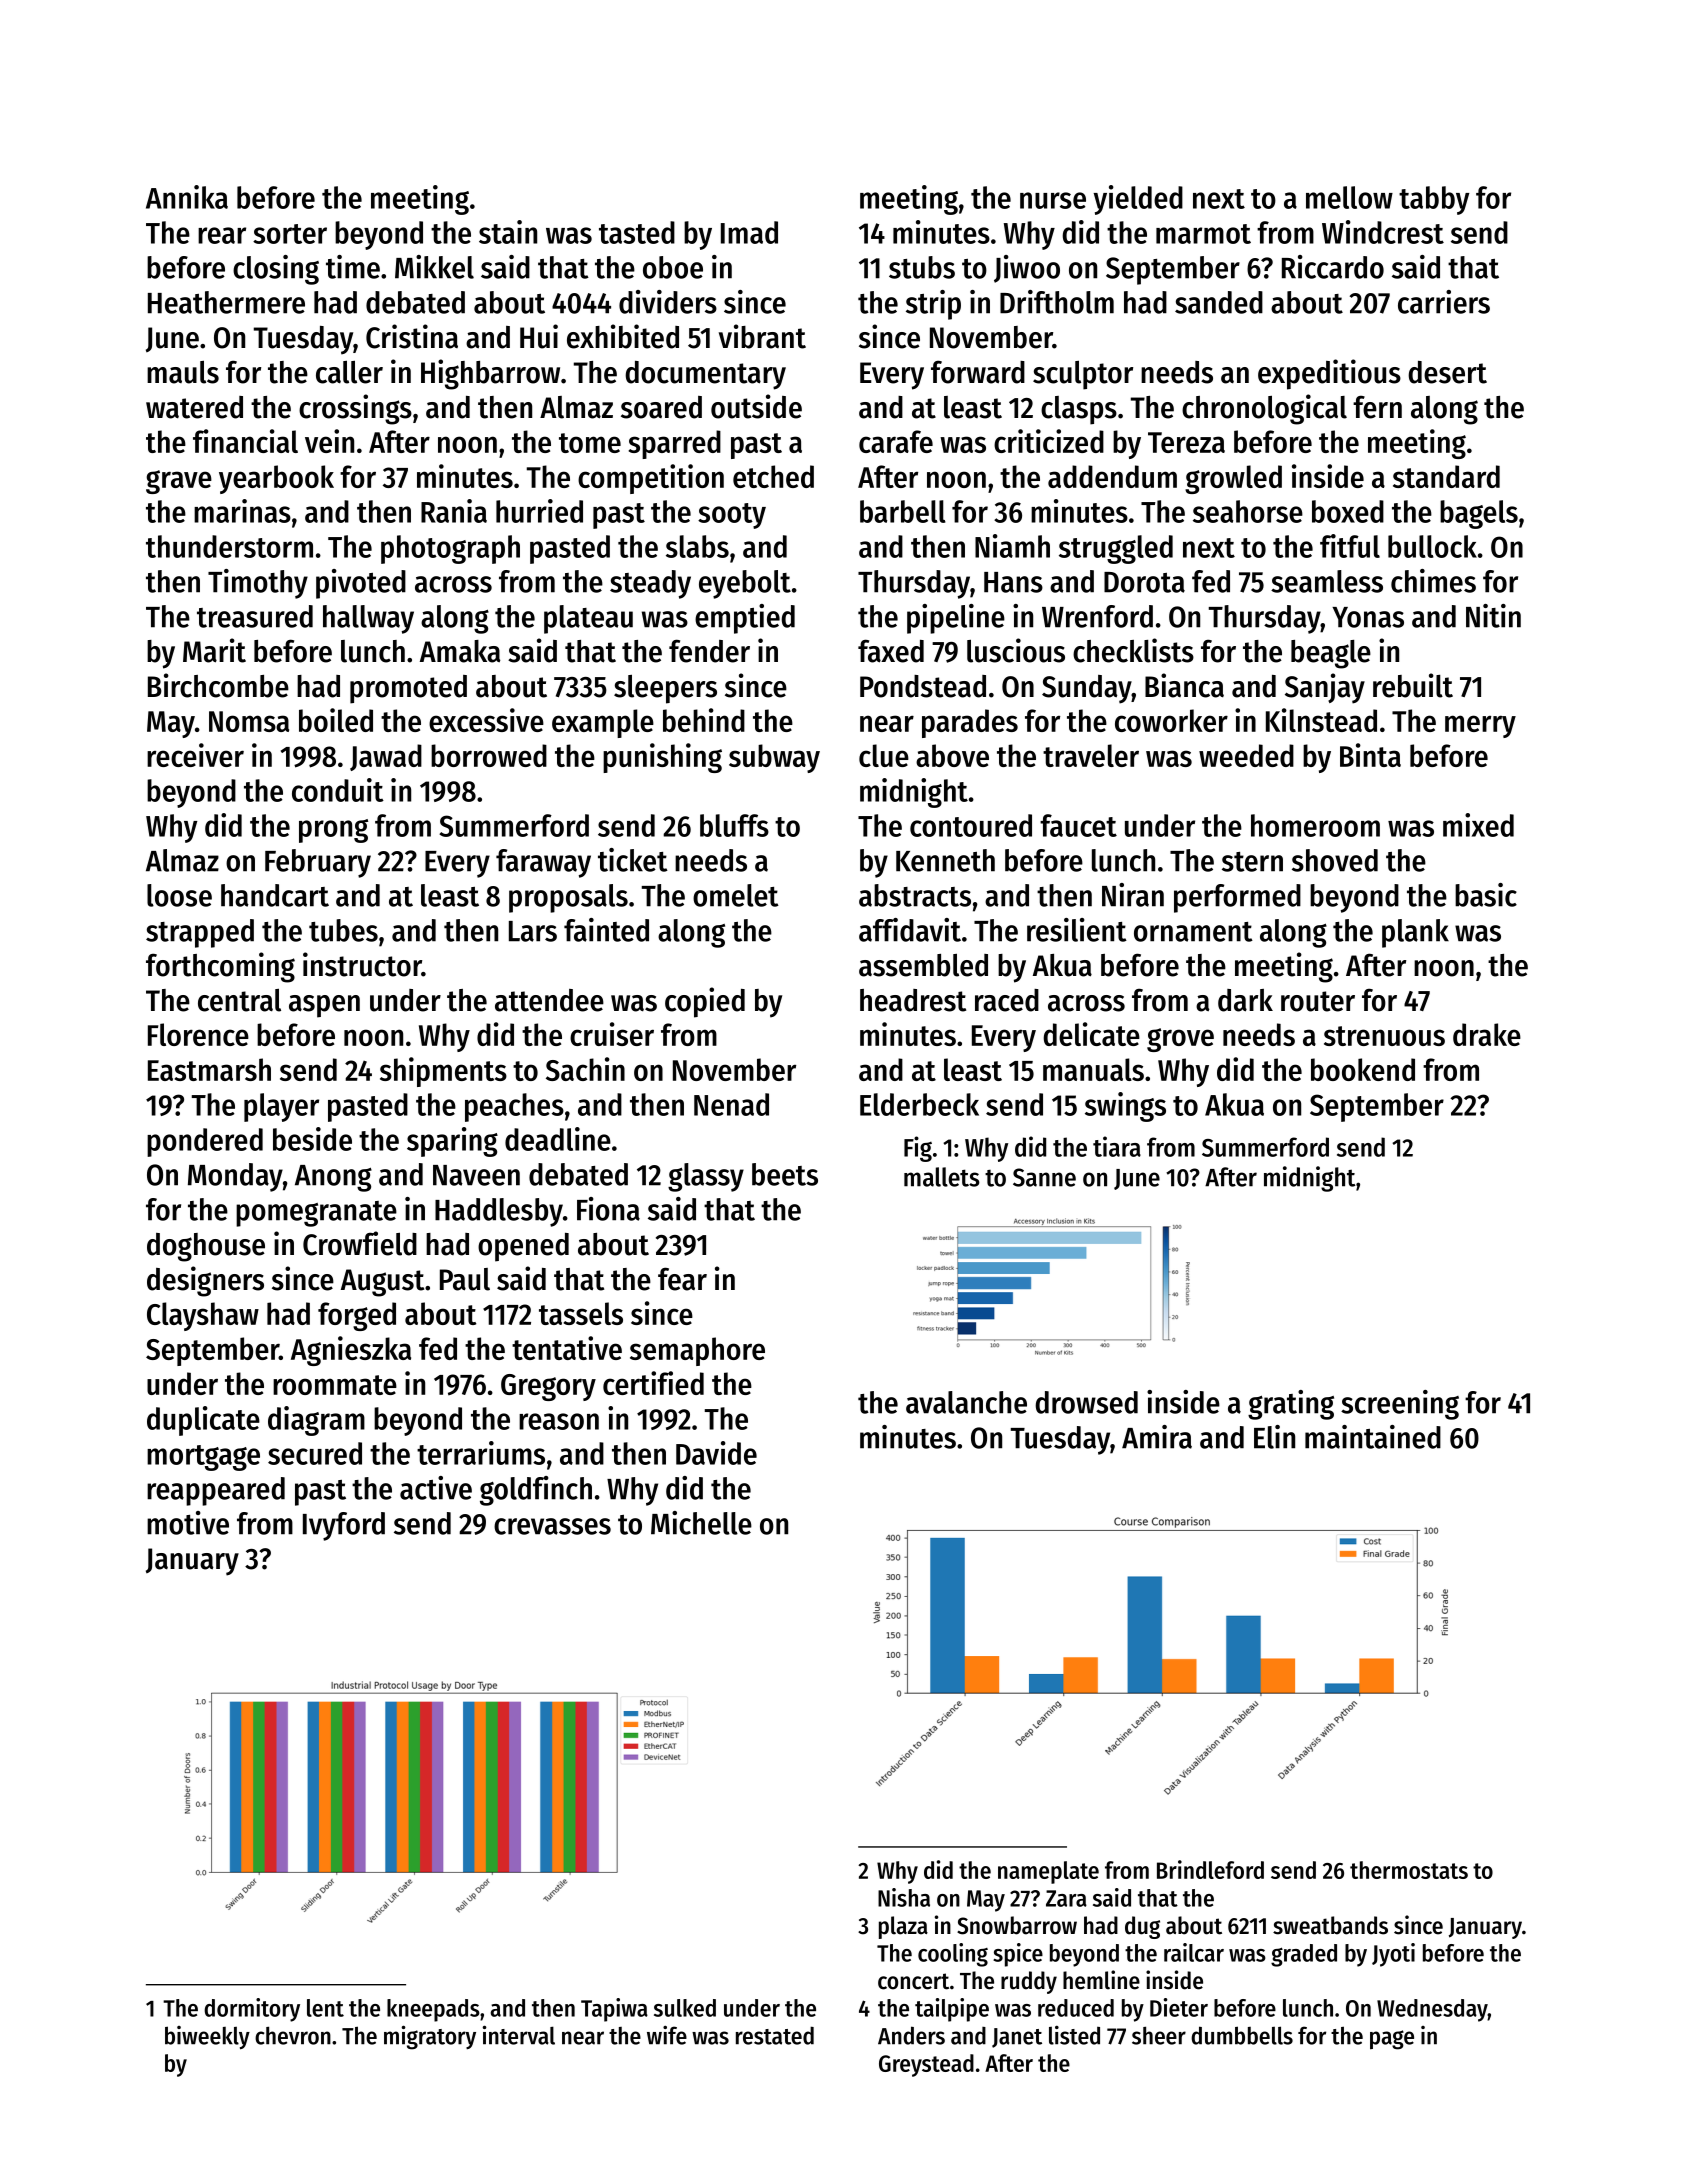 The image size is (1683, 2178). I want to click on sleepers, so click(665, 689).
